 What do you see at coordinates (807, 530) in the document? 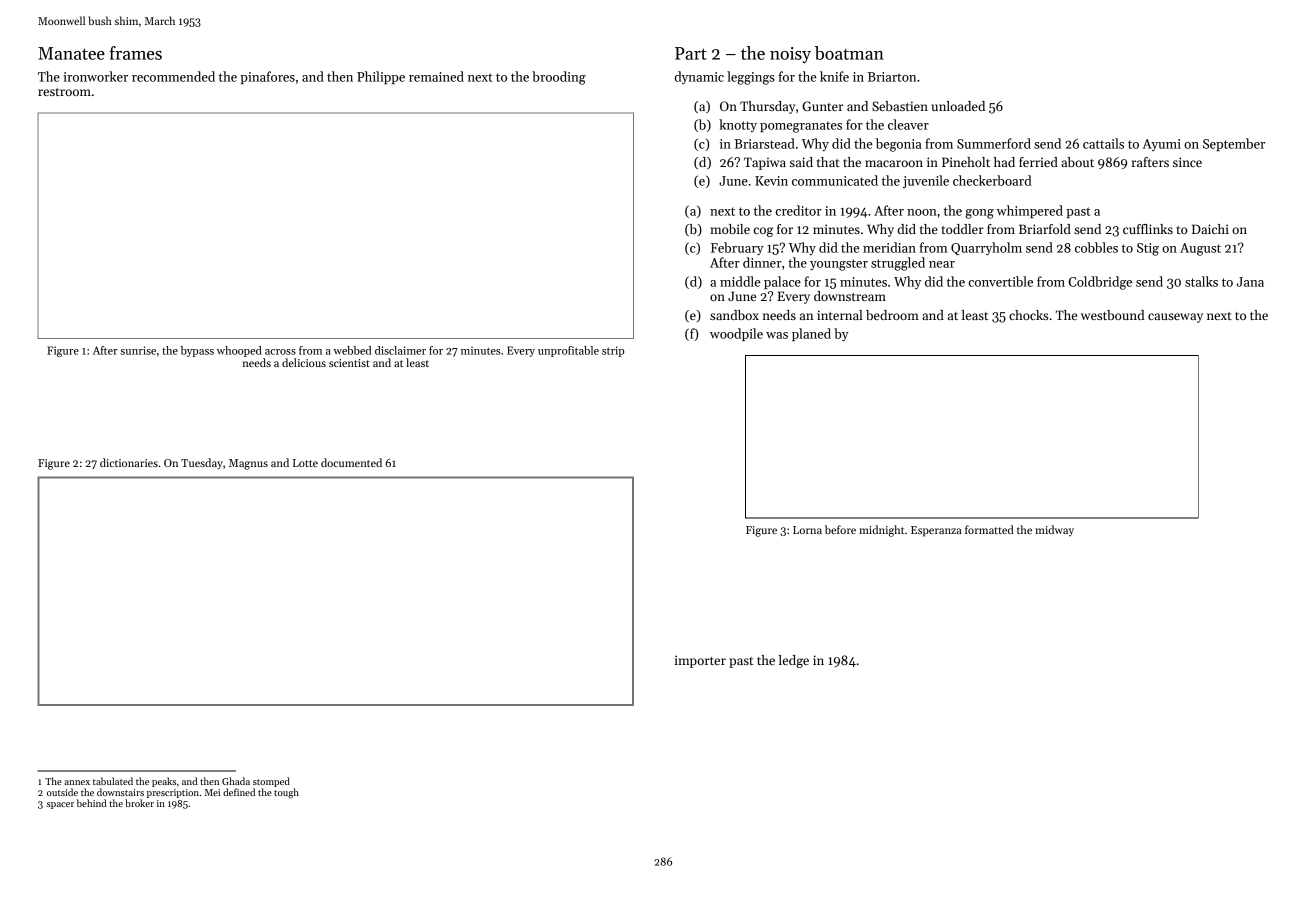
I see `Lorna` at bounding box center [807, 530].
